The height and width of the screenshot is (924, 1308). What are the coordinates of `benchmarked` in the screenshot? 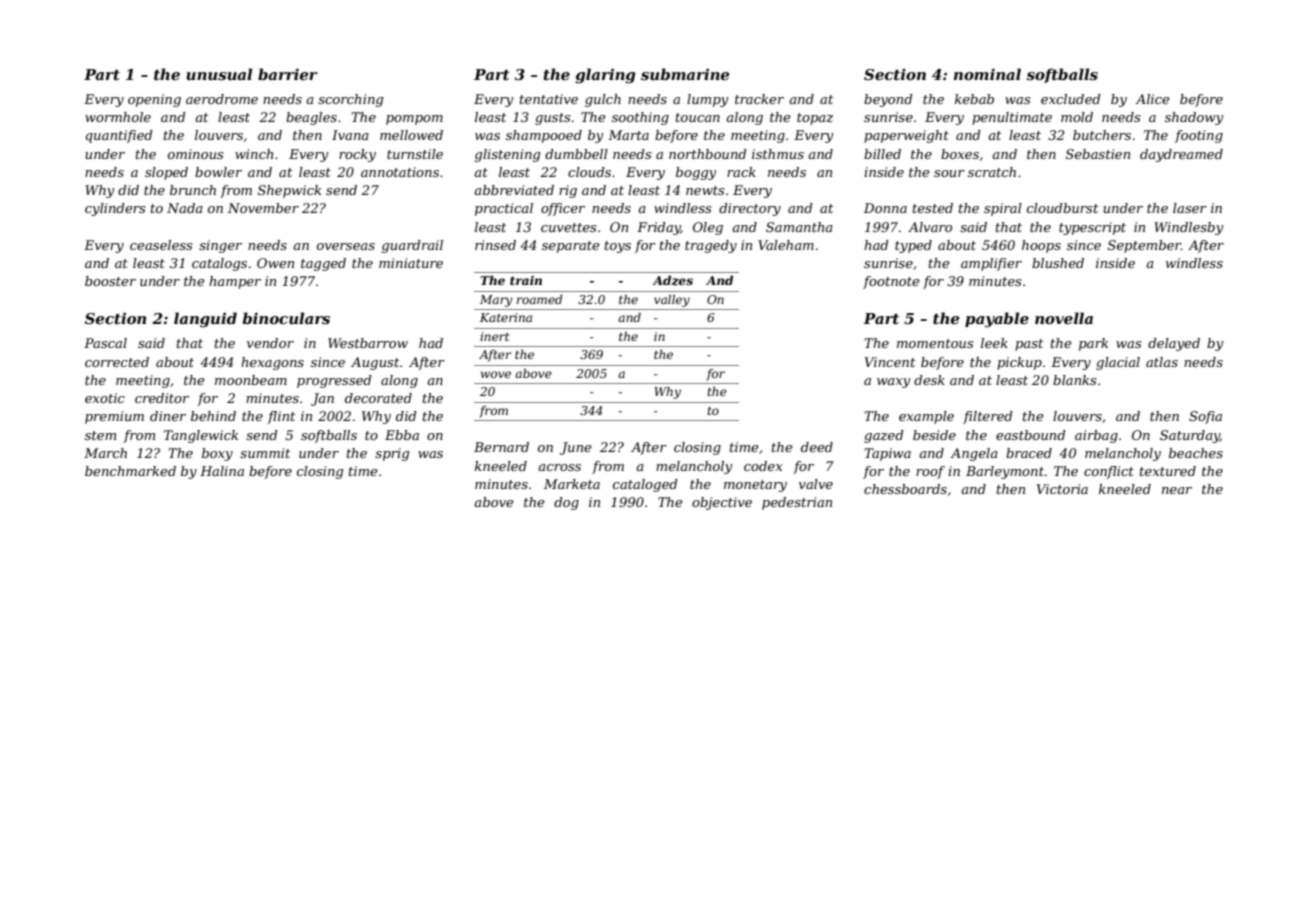 It's located at (130, 471).
